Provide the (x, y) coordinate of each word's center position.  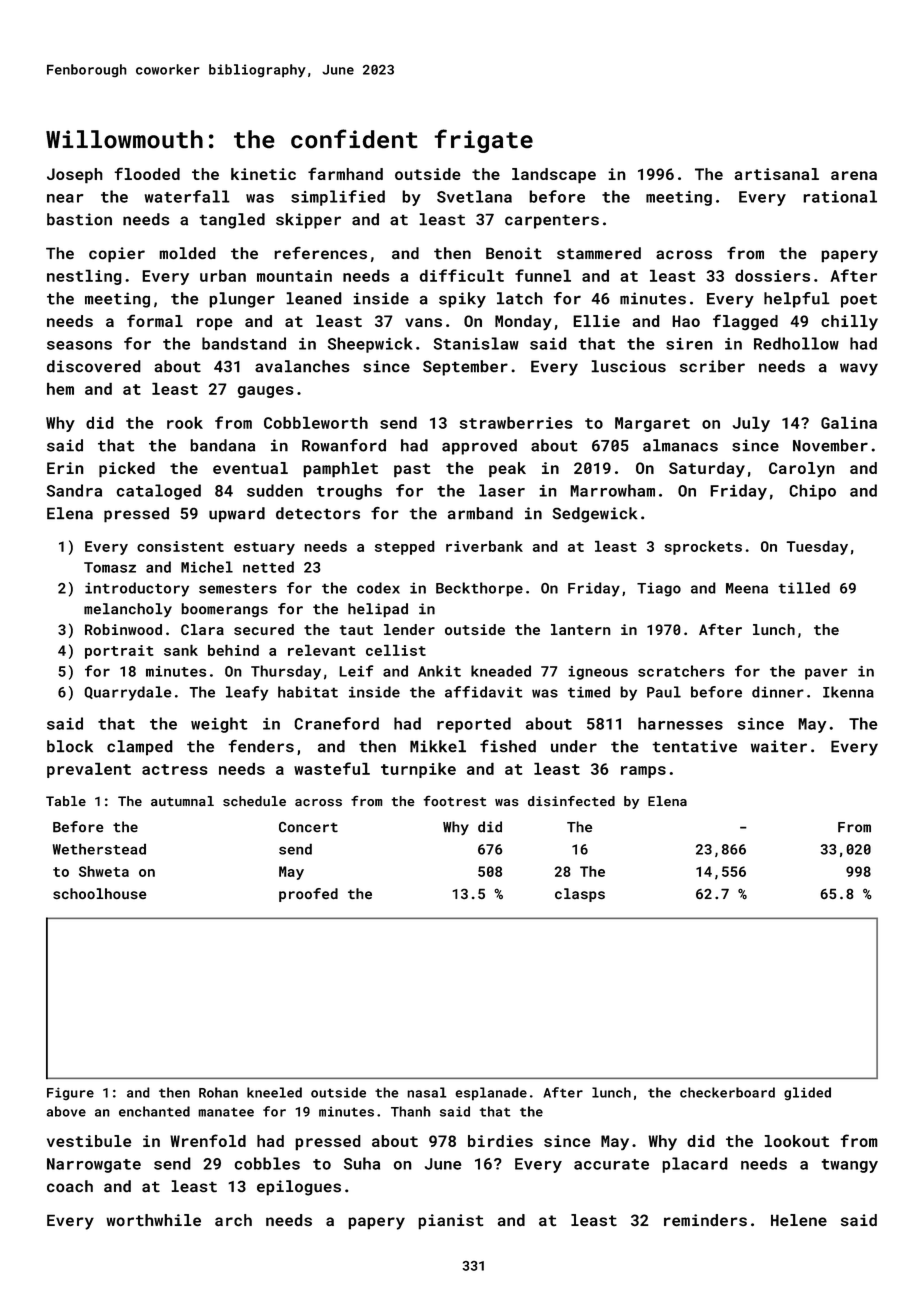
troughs (349, 492)
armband (480, 513)
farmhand (345, 174)
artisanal (776, 174)
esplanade (491, 1094)
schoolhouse (100, 893)
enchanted (154, 1111)
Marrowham (612, 490)
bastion (79, 219)
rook (185, 422)
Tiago (659, 589)
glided (807, 1093)
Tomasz (110, 567)
